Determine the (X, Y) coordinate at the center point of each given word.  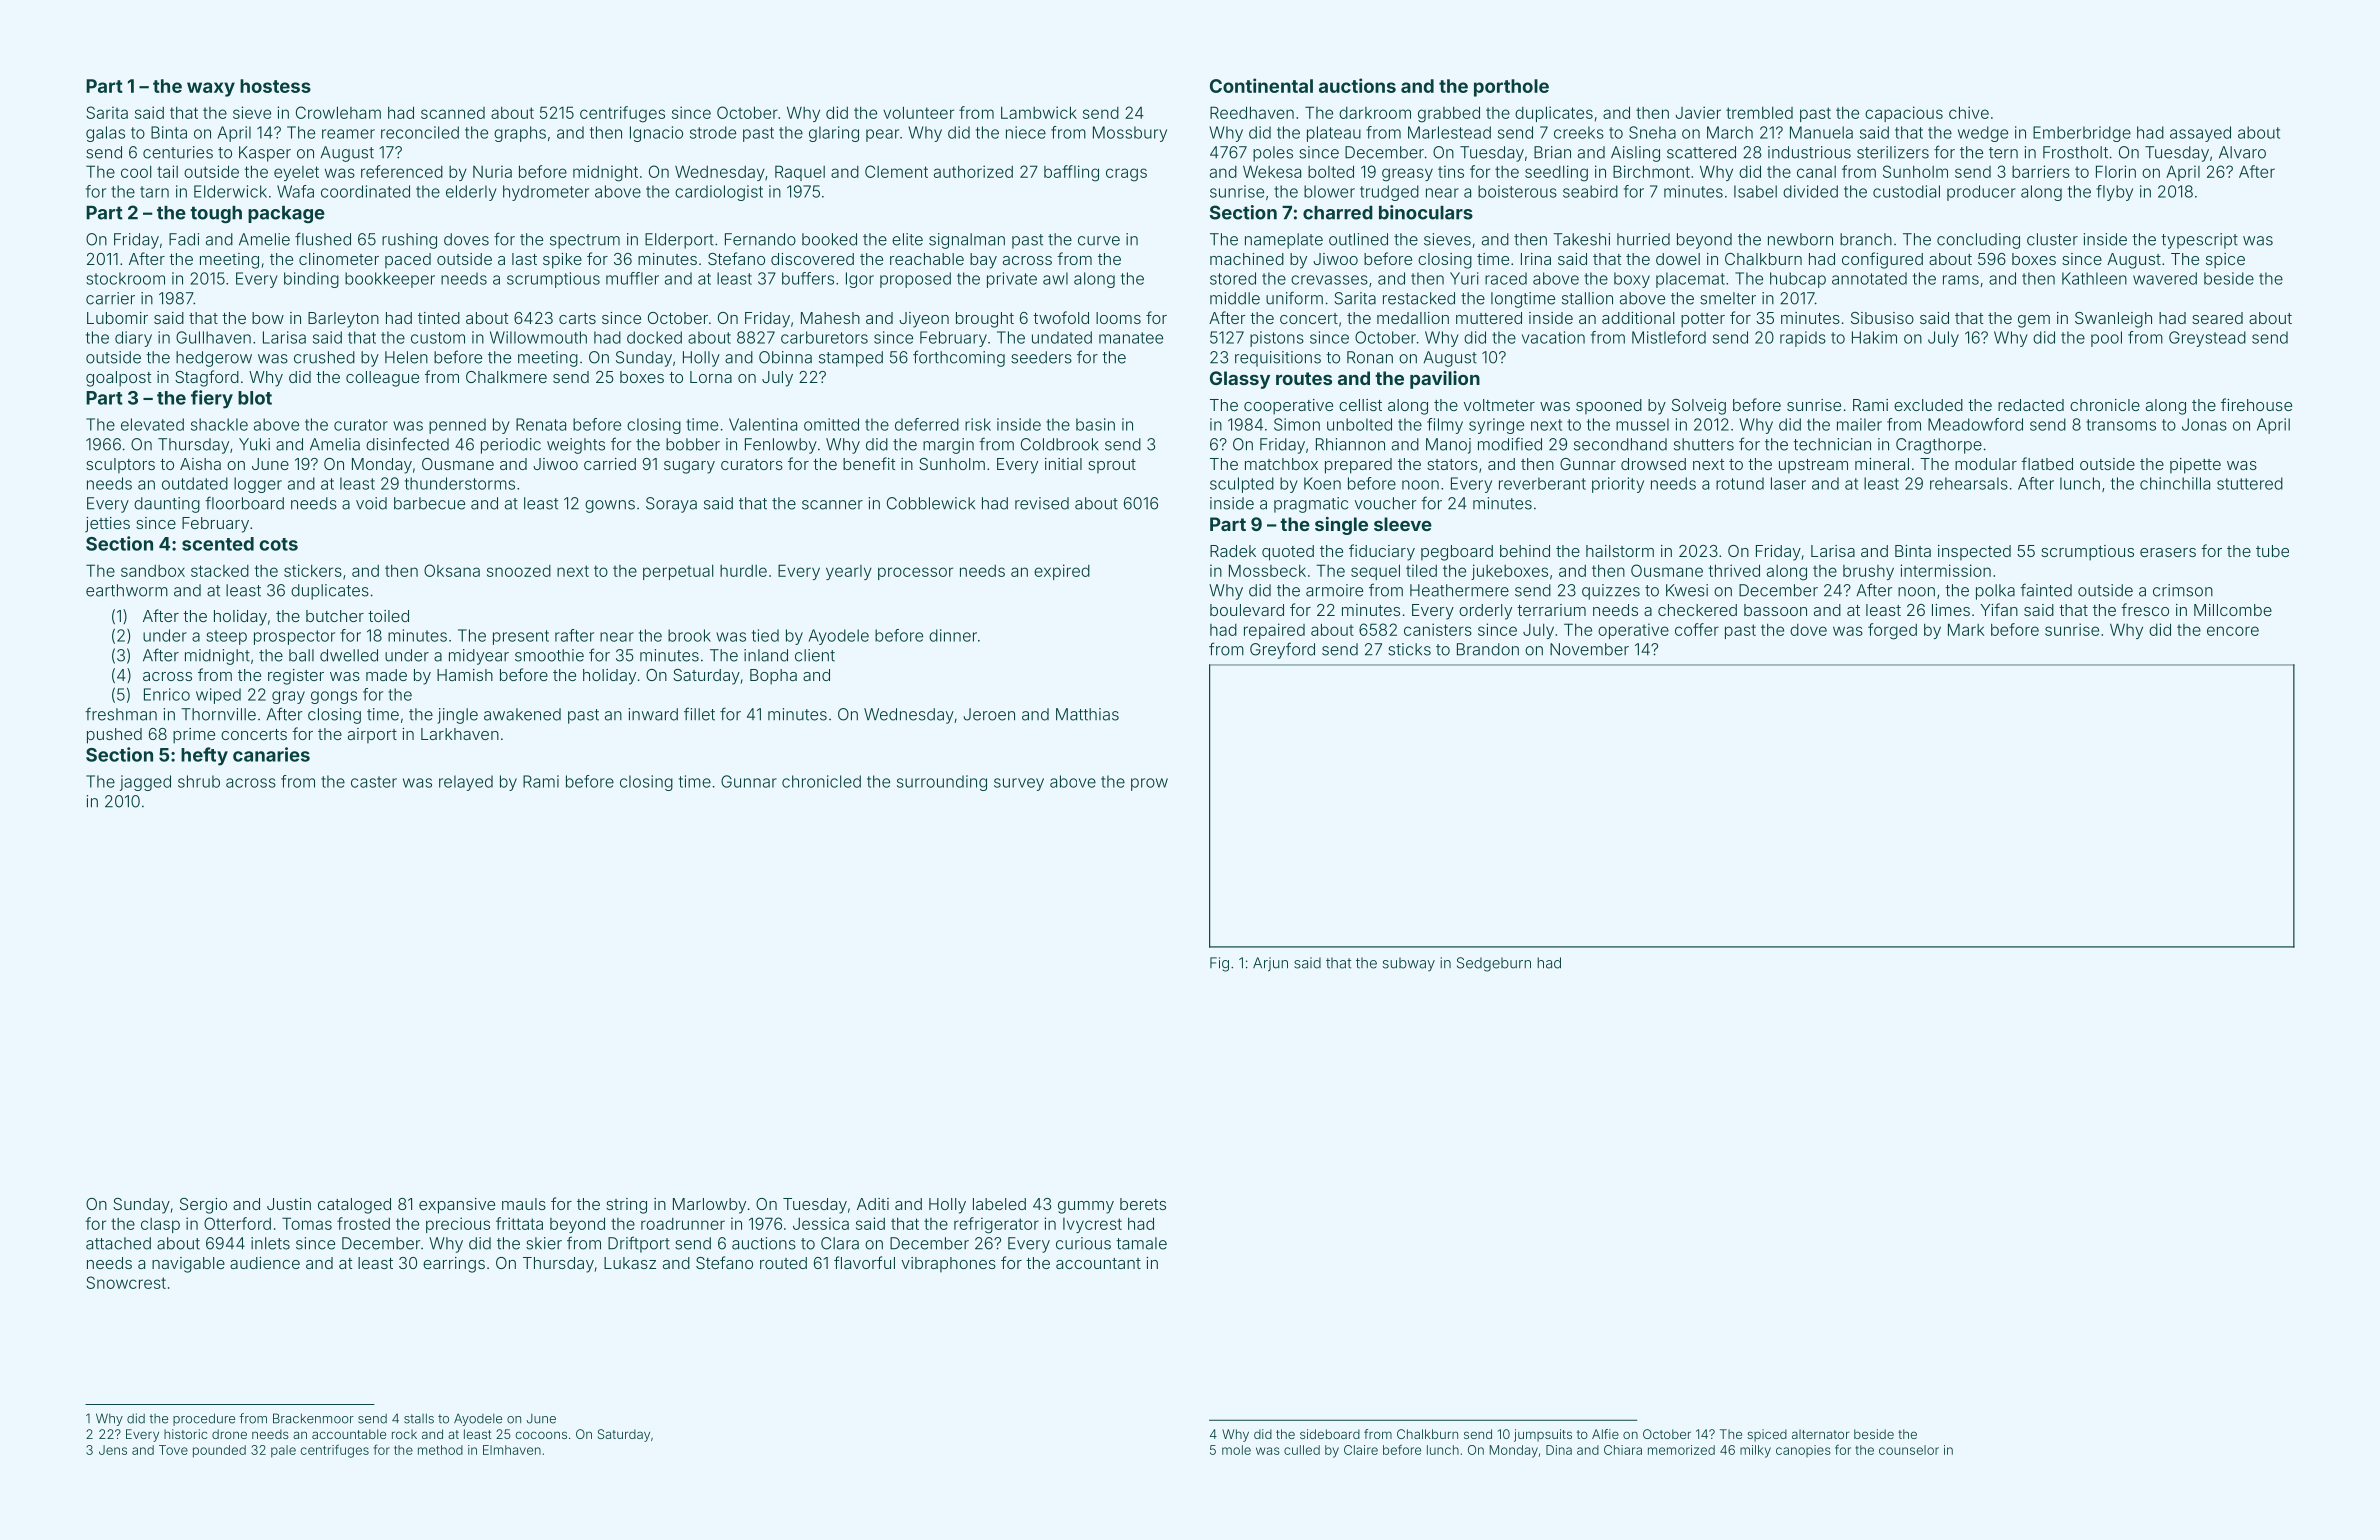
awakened (522, 714)
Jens (113, 1450)
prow (1149, 784)
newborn (1800, 239)
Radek (1233, 551)
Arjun (1270, 964)
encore (2233, 631)
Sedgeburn (1494, 964)
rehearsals (1969, 483)
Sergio (203, 1206)
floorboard (244, 503)
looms (1118, 318)
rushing (409, 241)
